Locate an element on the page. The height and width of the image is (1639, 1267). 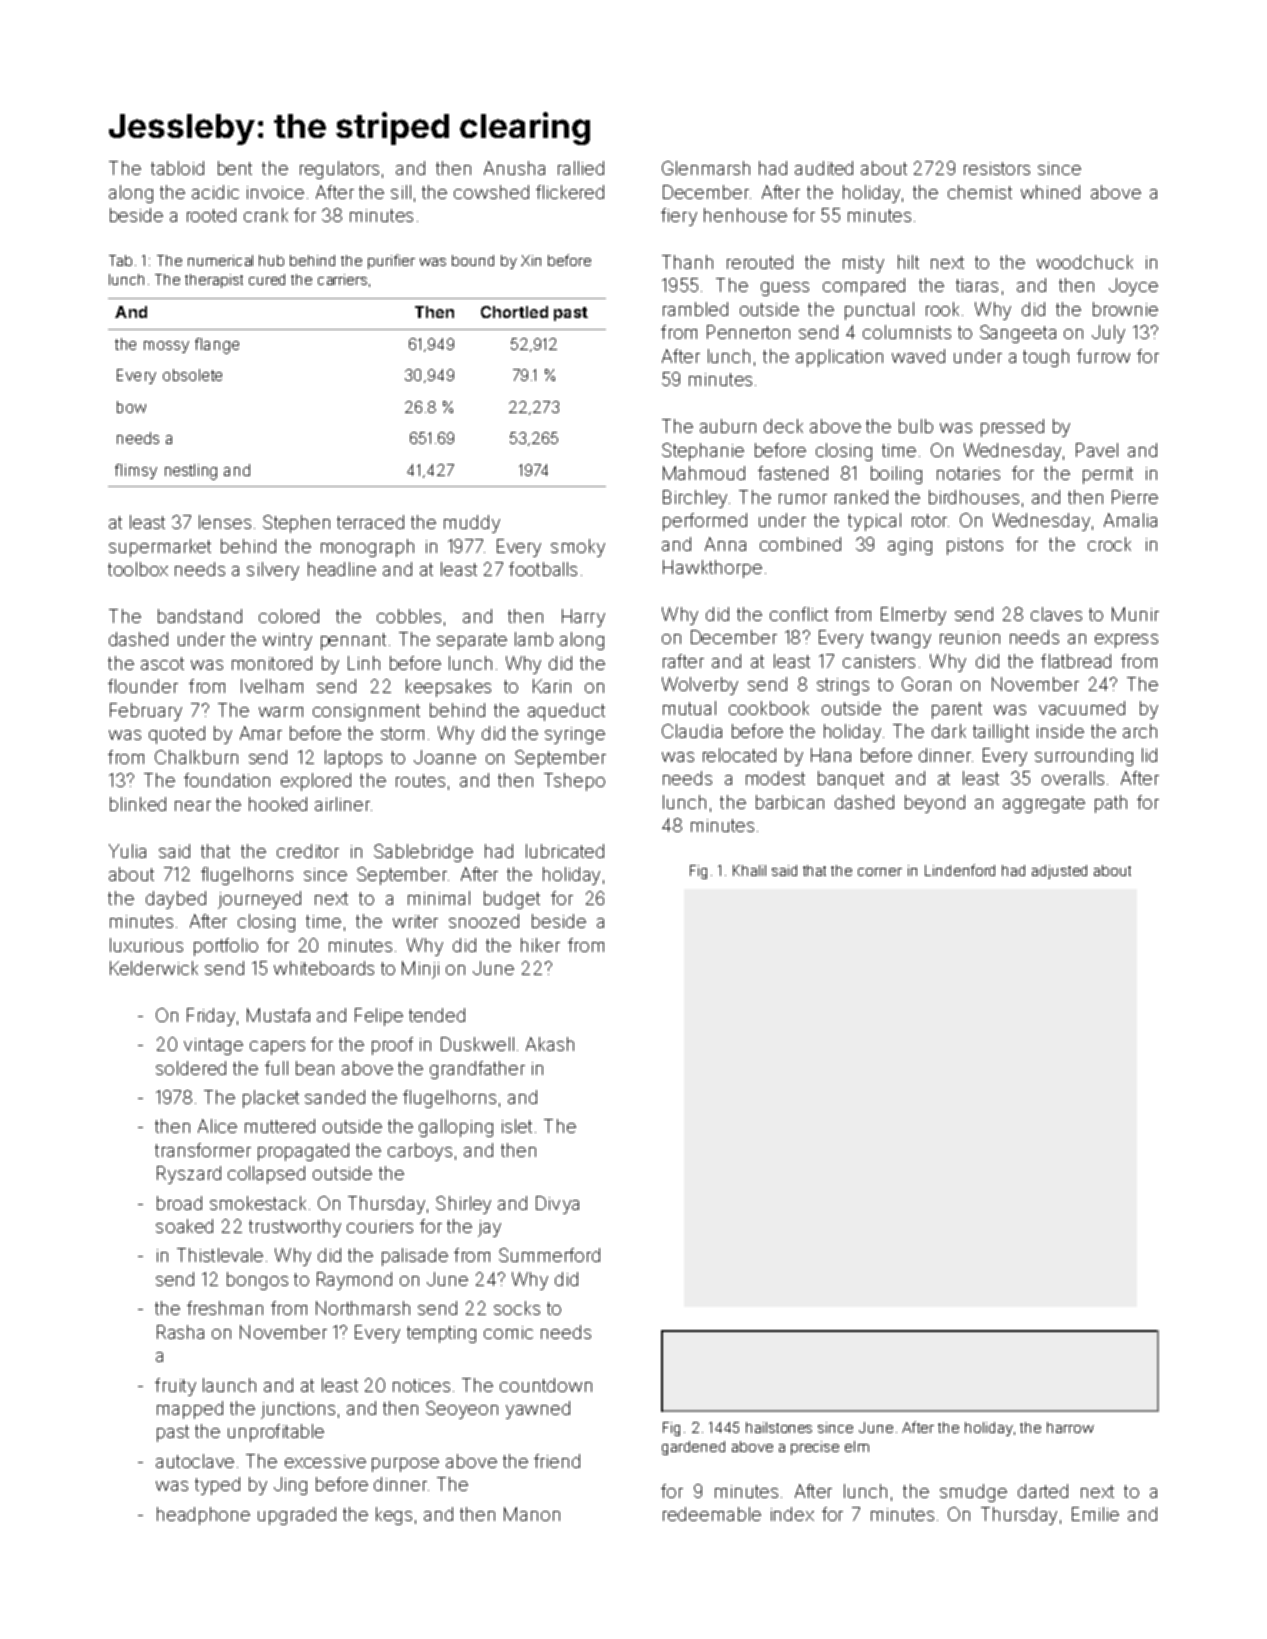
writer is located at coordinates (415, 921).
